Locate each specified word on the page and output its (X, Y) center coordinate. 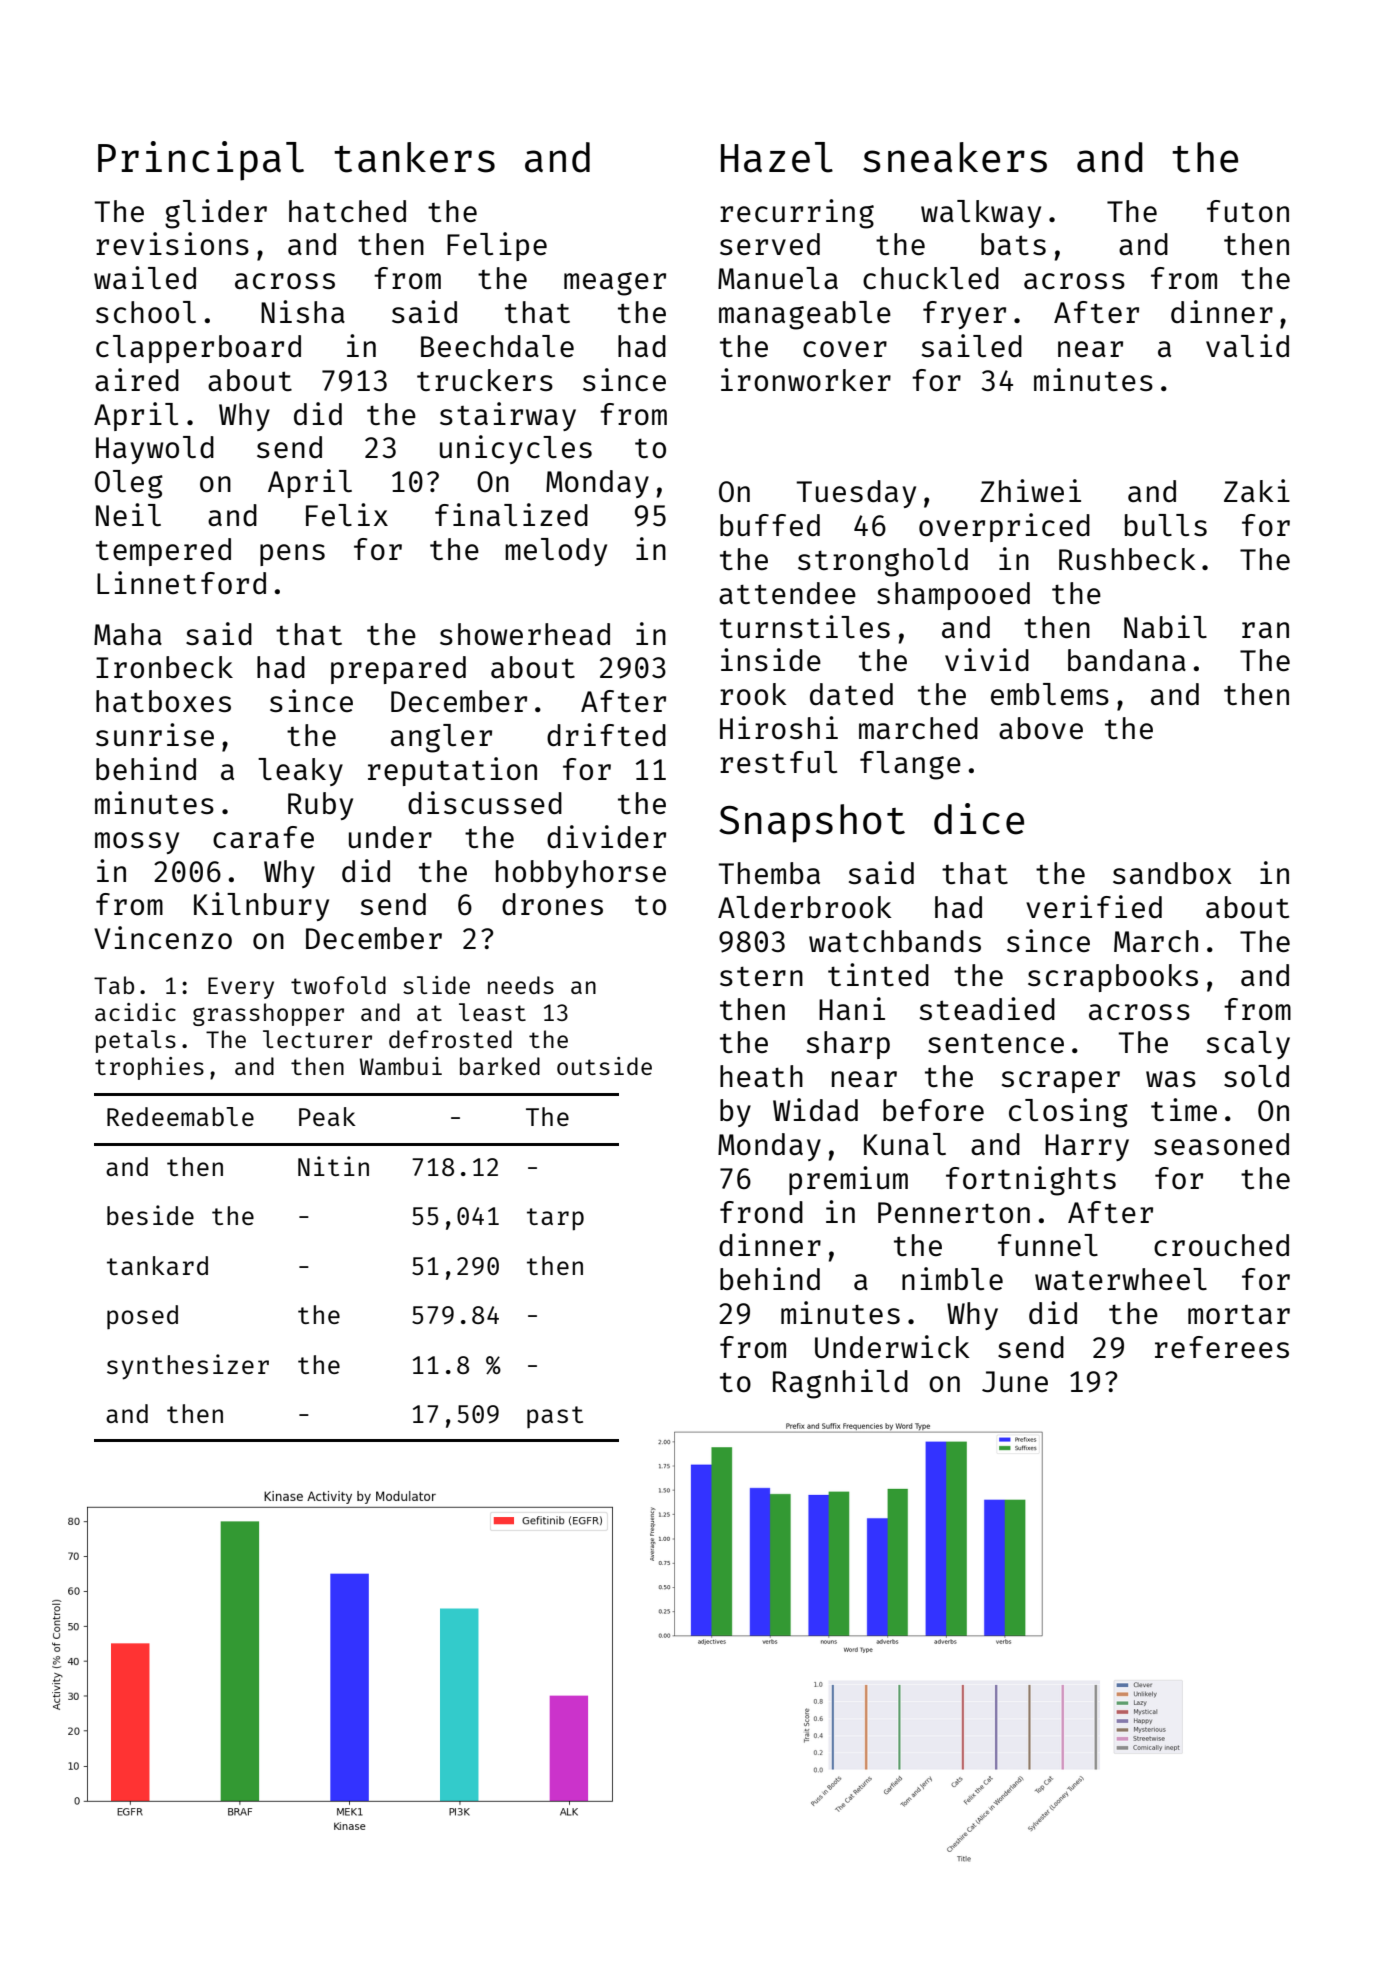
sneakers (955, 157)
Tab (114, 985)
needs (521, 985)
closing (1068, 1113)
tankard (157, 1265)
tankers (414, 157)
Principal (201, 161)
